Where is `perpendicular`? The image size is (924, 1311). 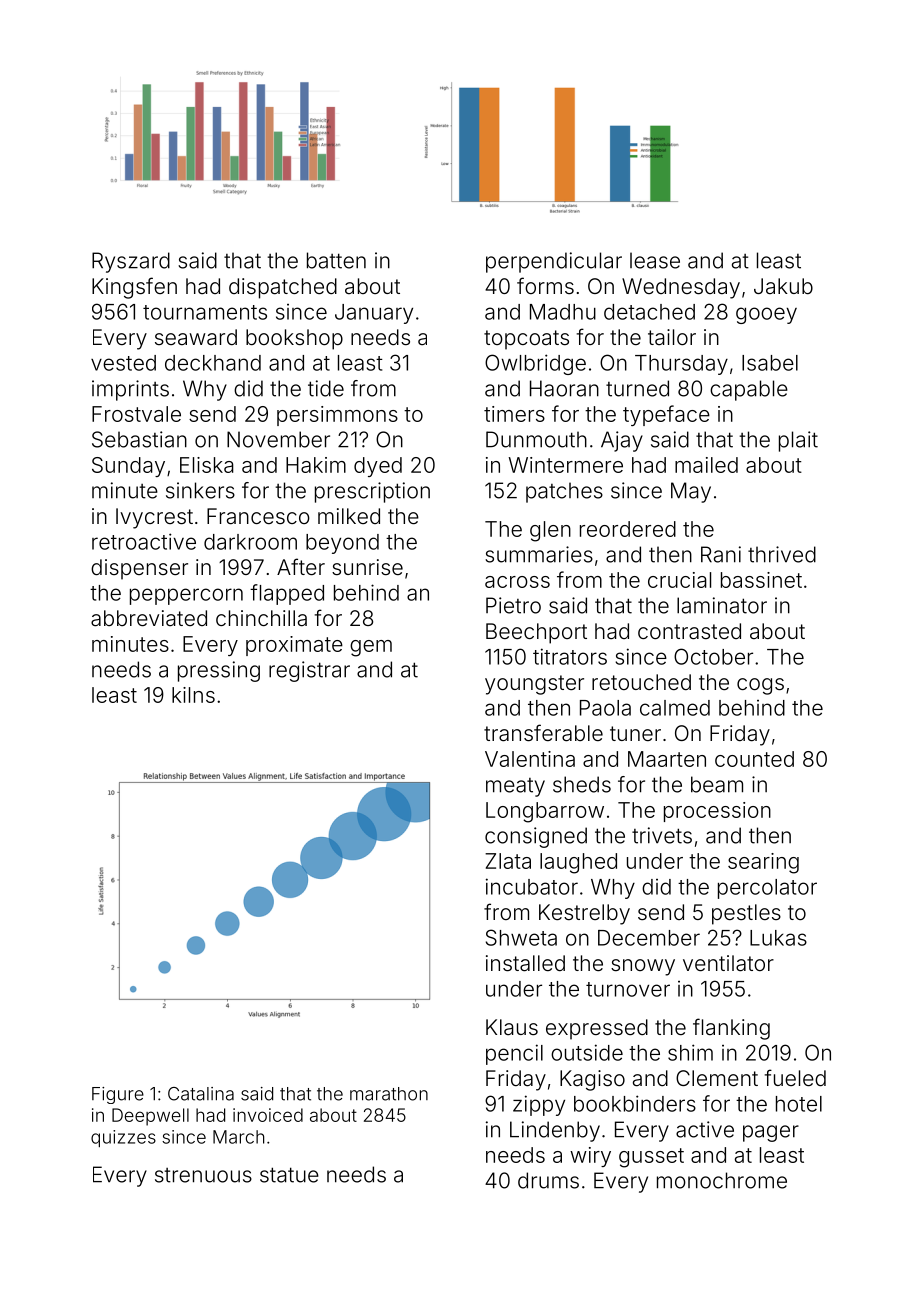
perpendicular is located at coordinates (554, 262).
